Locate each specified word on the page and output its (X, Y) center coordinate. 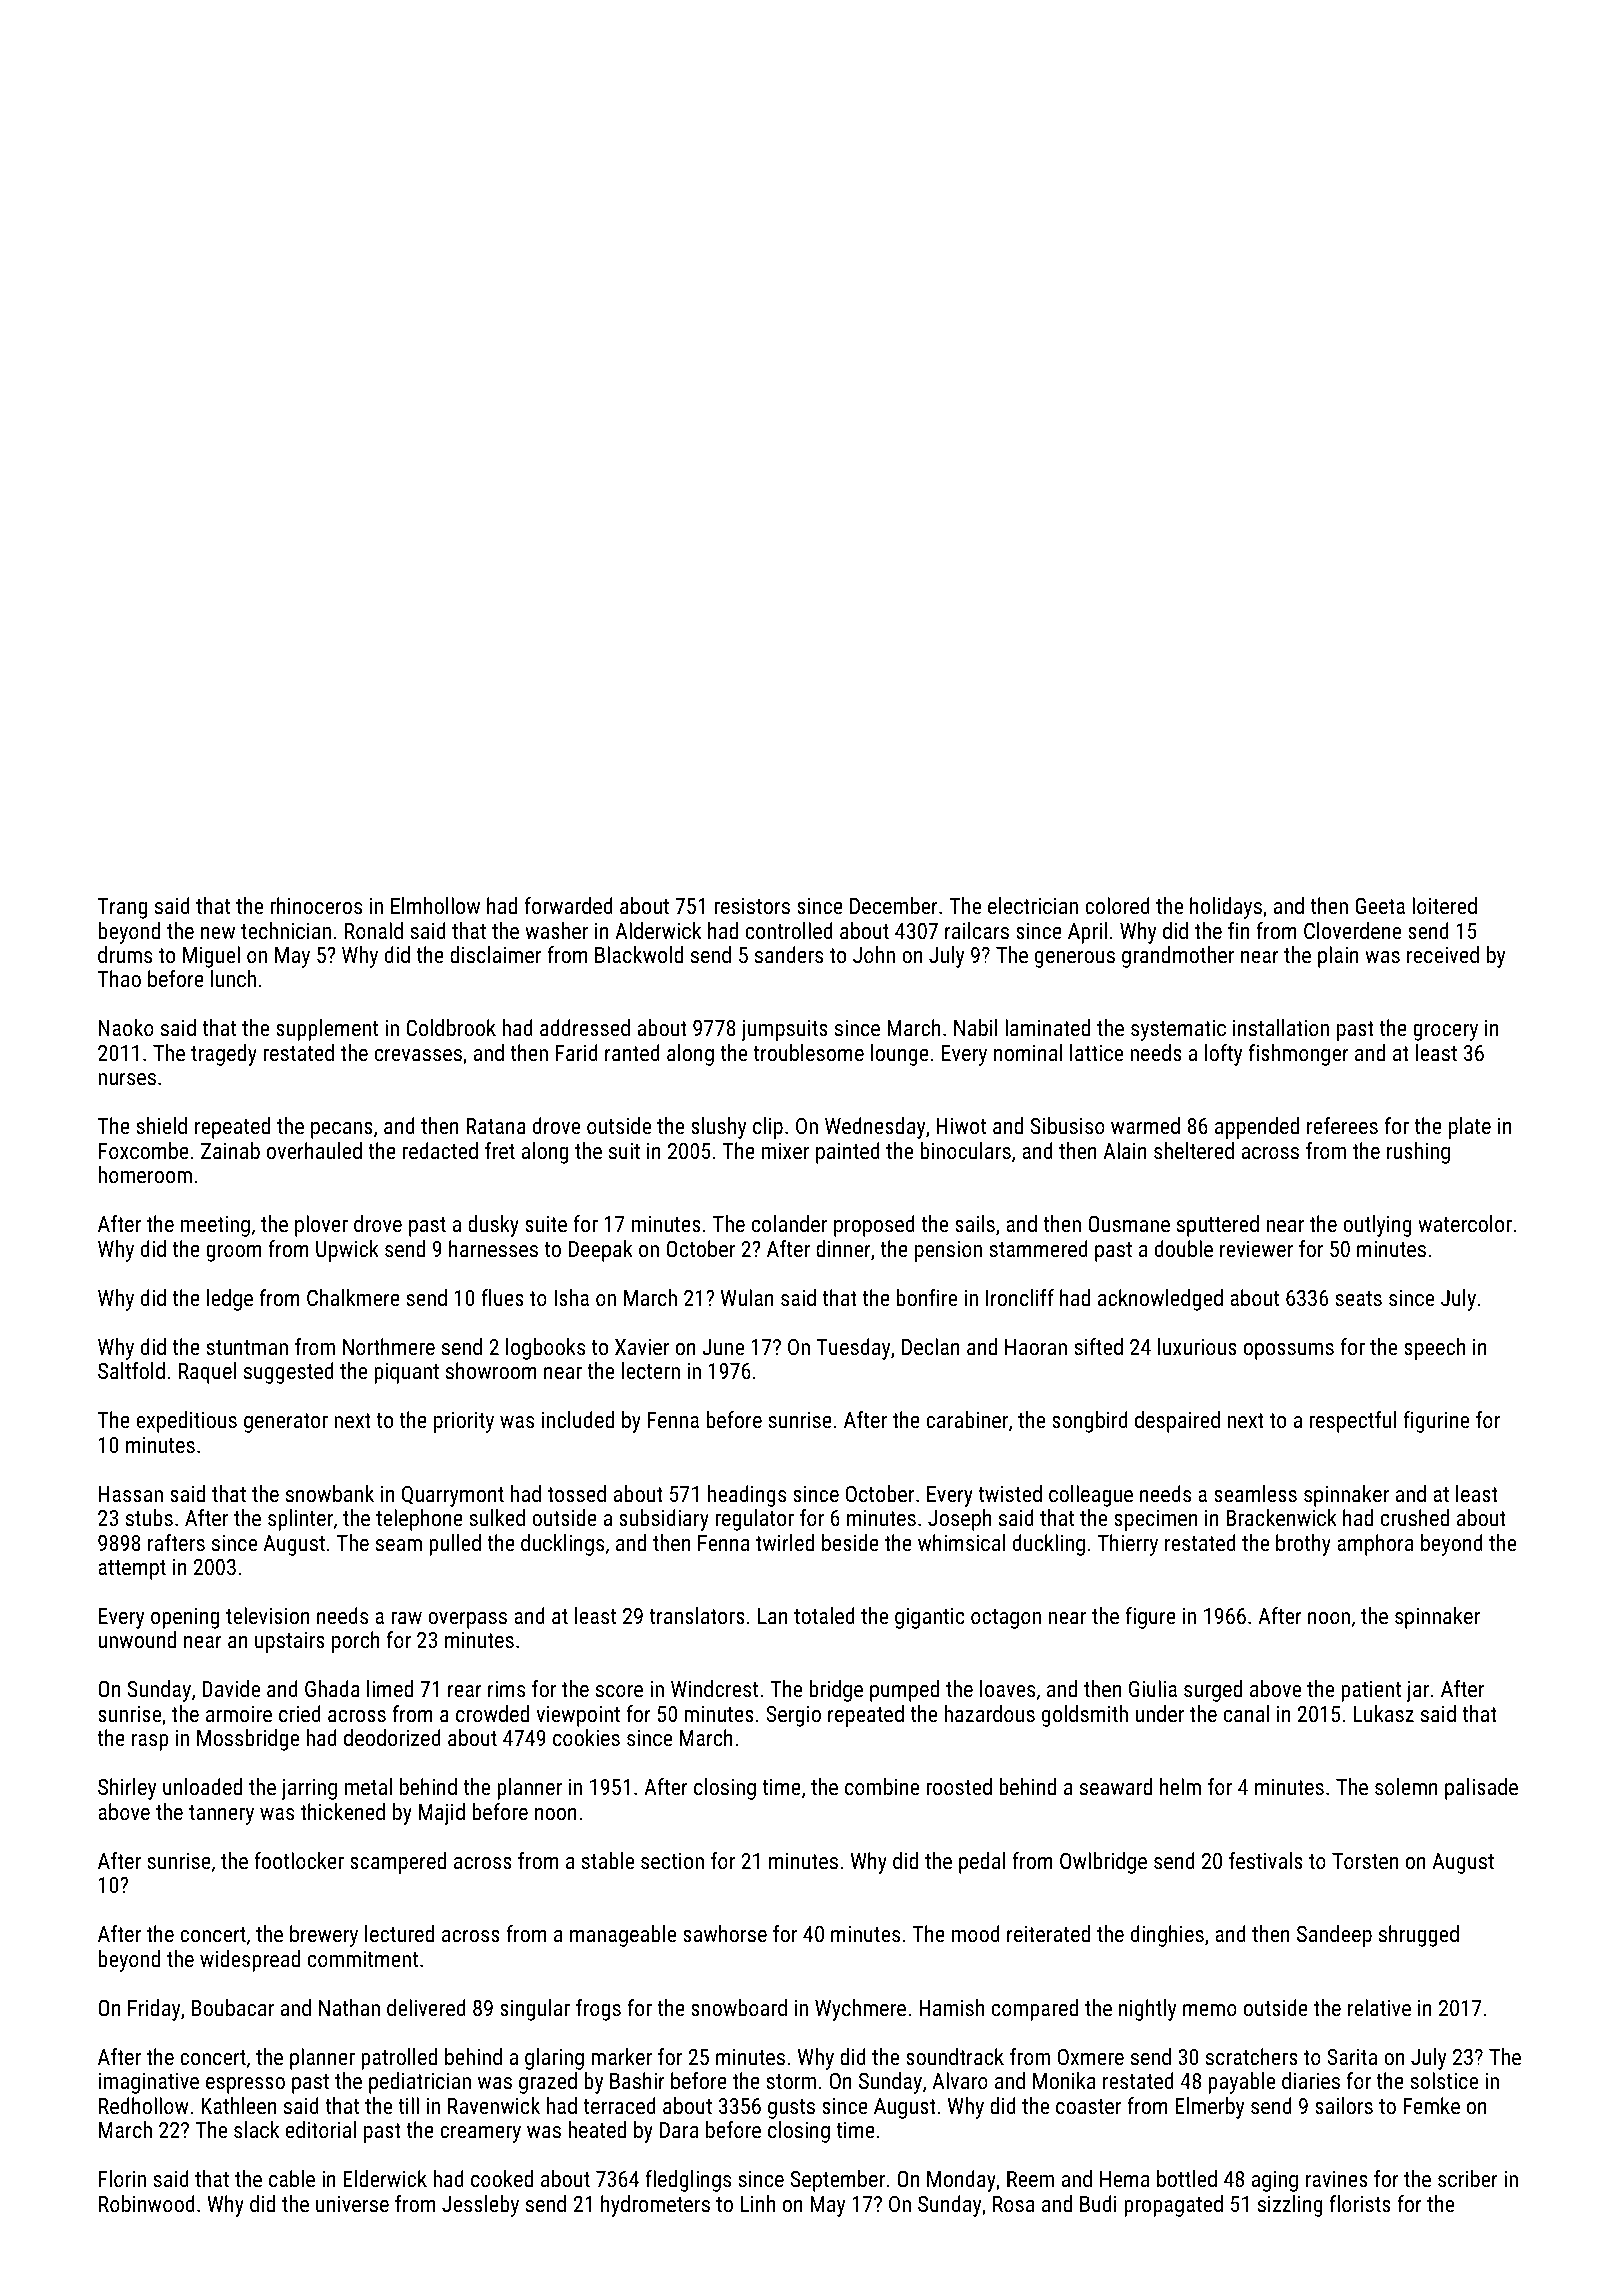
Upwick (347, 1251)
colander (789, 1223)
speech (1434, 1349)
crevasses (418, 1055)
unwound (137, 1639)
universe (352, 2204)
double (1184, 1248)
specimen (1155, 1520)
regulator (754, 1520)
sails (975, 1223)
